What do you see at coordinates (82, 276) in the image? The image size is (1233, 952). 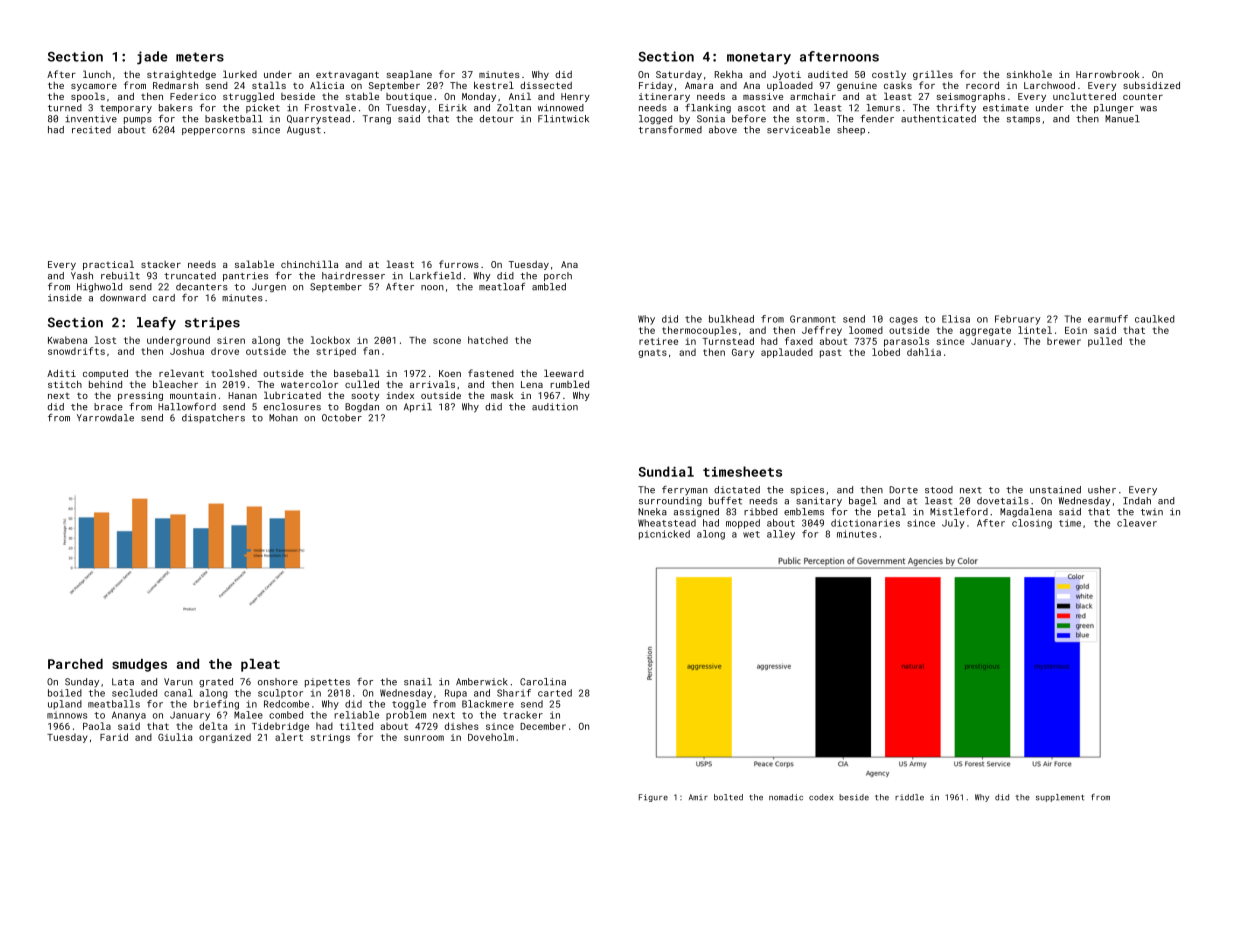 I see `Yash` at bounding box center [82, 276].
